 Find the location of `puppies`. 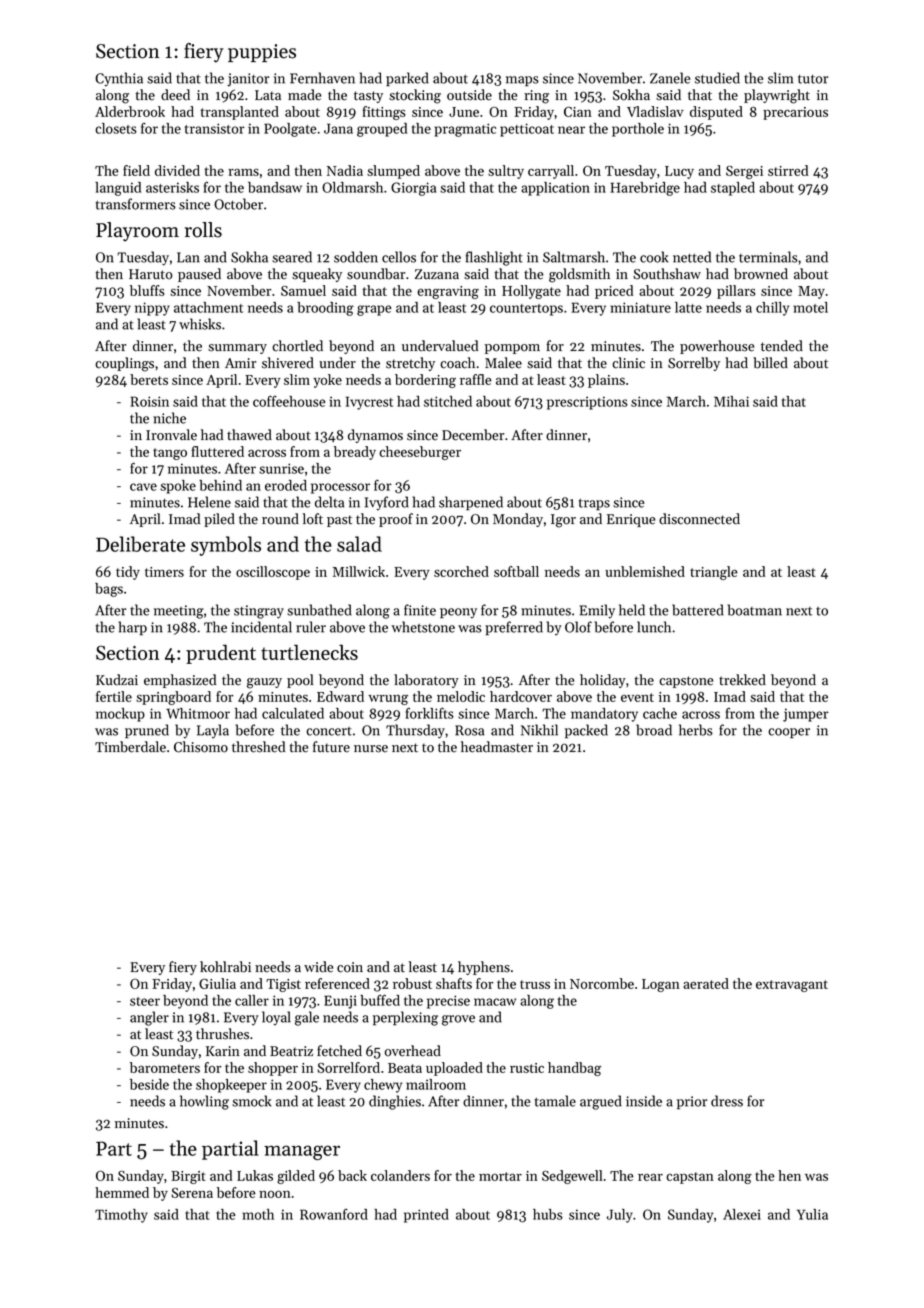

puppies is located at coordinates (262, 53).
